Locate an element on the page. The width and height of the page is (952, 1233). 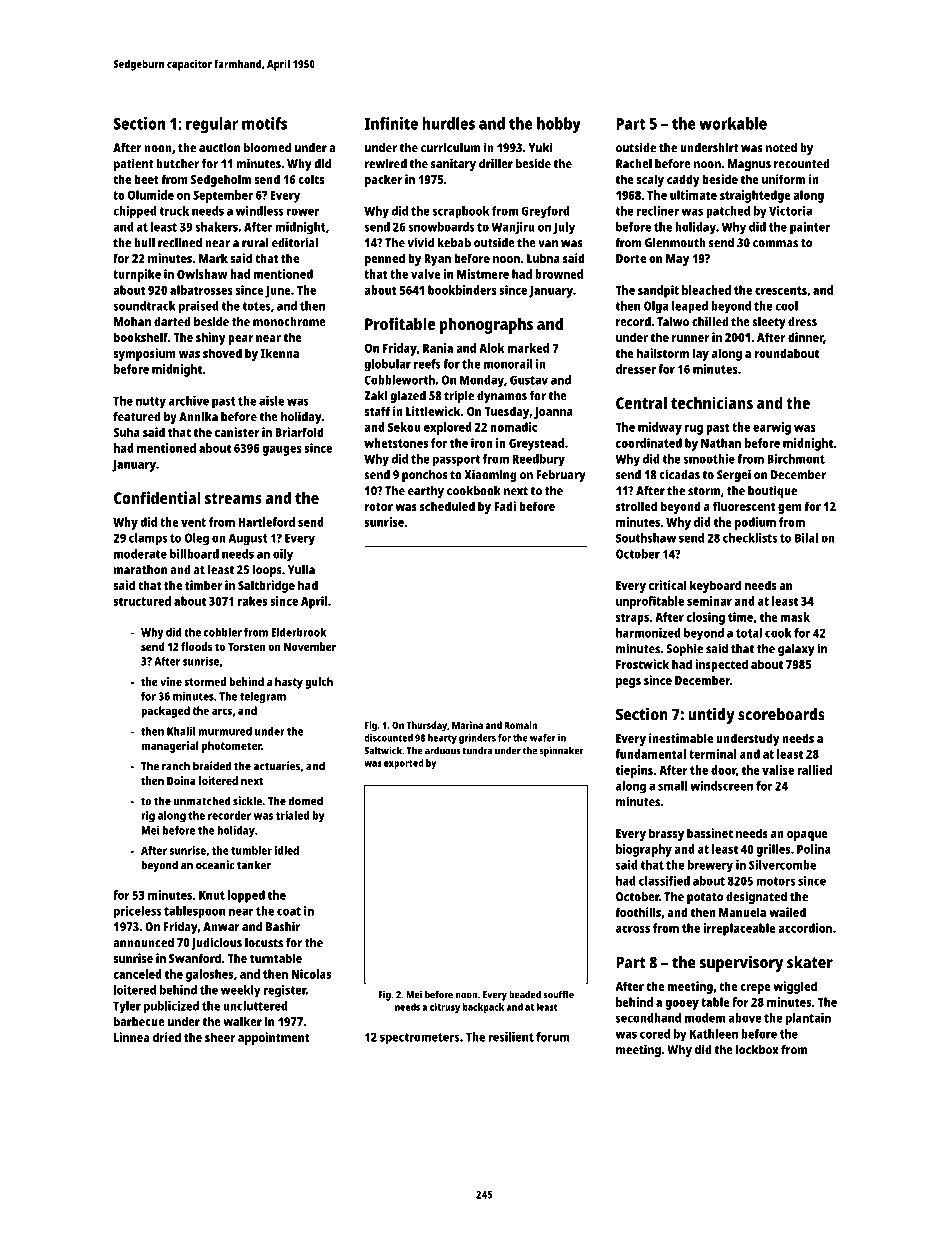
motifs is located at coordinates (264, 123).
